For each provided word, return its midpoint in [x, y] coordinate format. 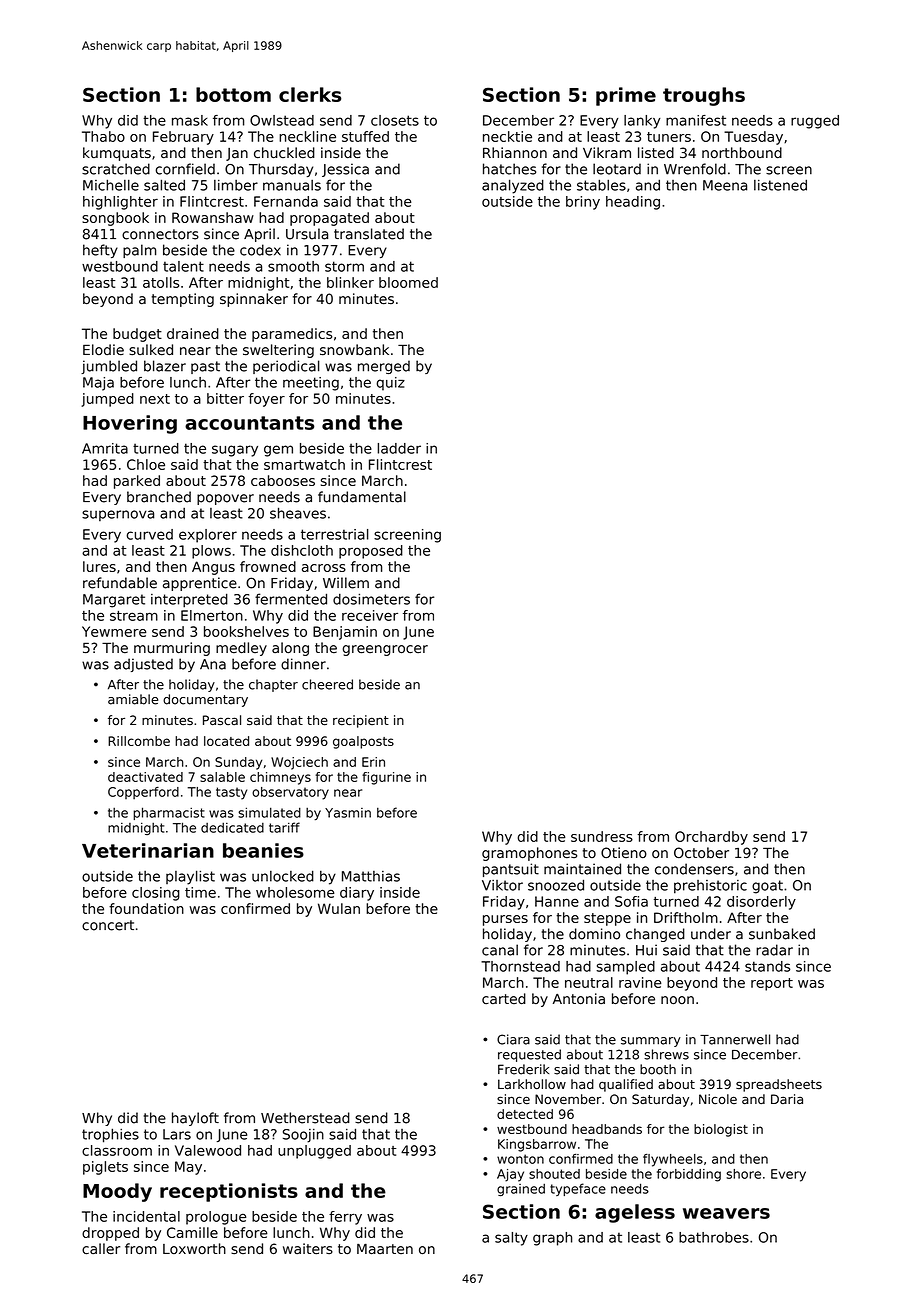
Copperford [143, 793]
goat [767, 887]
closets [395, 120]
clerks [310, 94]
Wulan [339, 908]
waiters [308, 1249]
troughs [704, 96]
